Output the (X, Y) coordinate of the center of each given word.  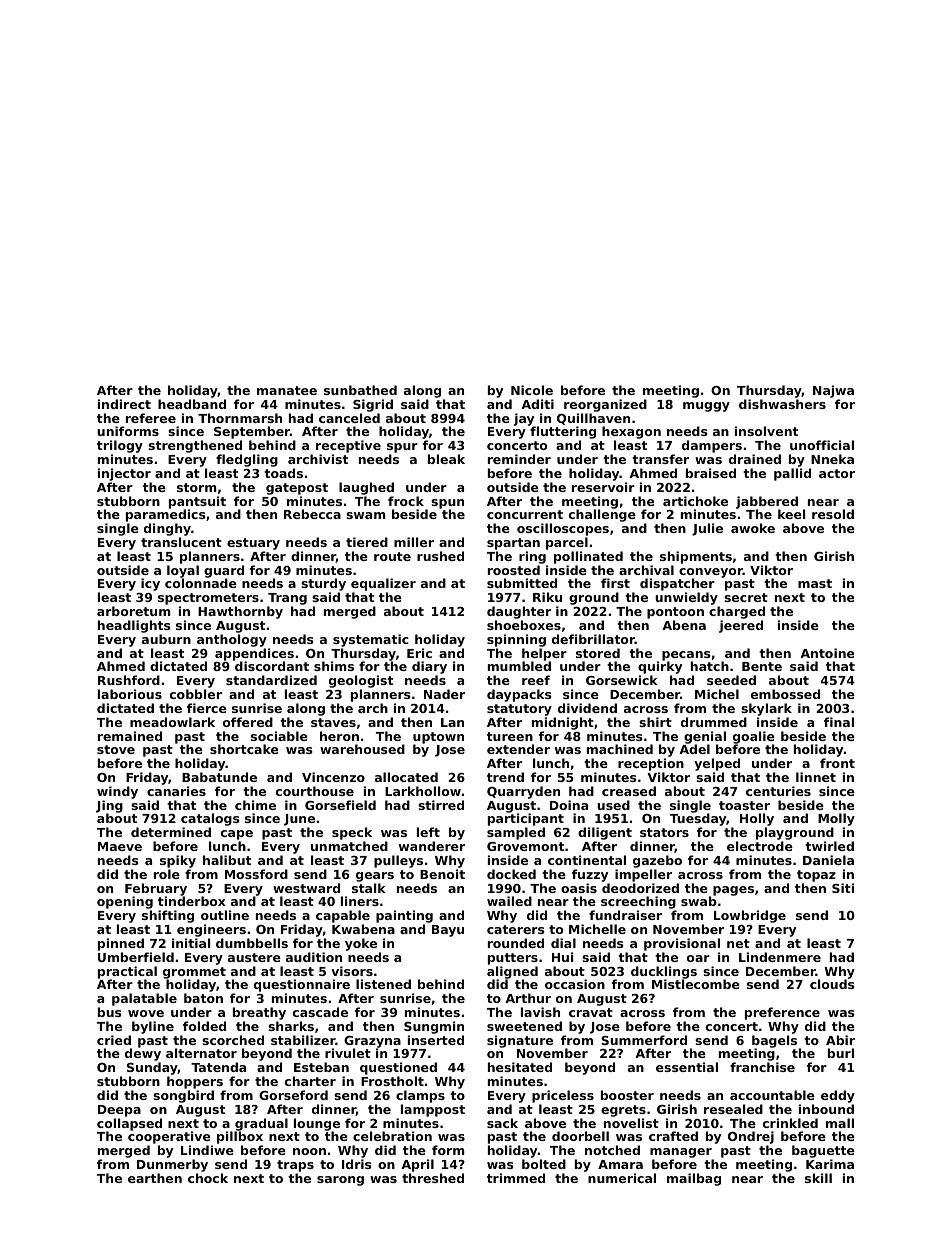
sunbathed (360, 390)
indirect (124, 404)
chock (208, 1178)
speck (352, 833)
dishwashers (782, 404)
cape (237, 835)
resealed (733, 1109)
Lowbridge (750, 916)
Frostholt (392, 1081)
